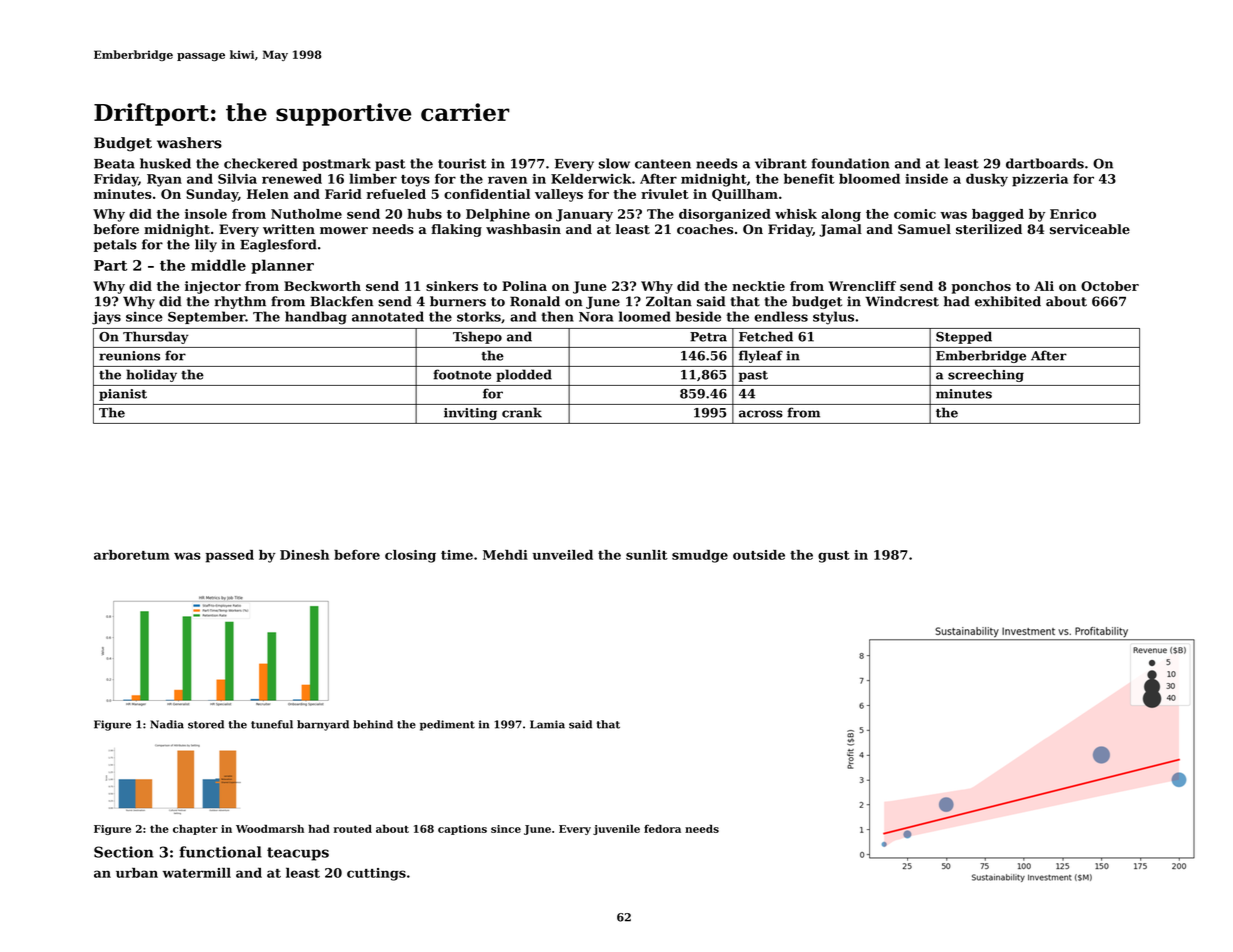 Image resolution: width=1233 pixels, height=952 pixels. I want to click on exhibited, so click(1008, 301).
